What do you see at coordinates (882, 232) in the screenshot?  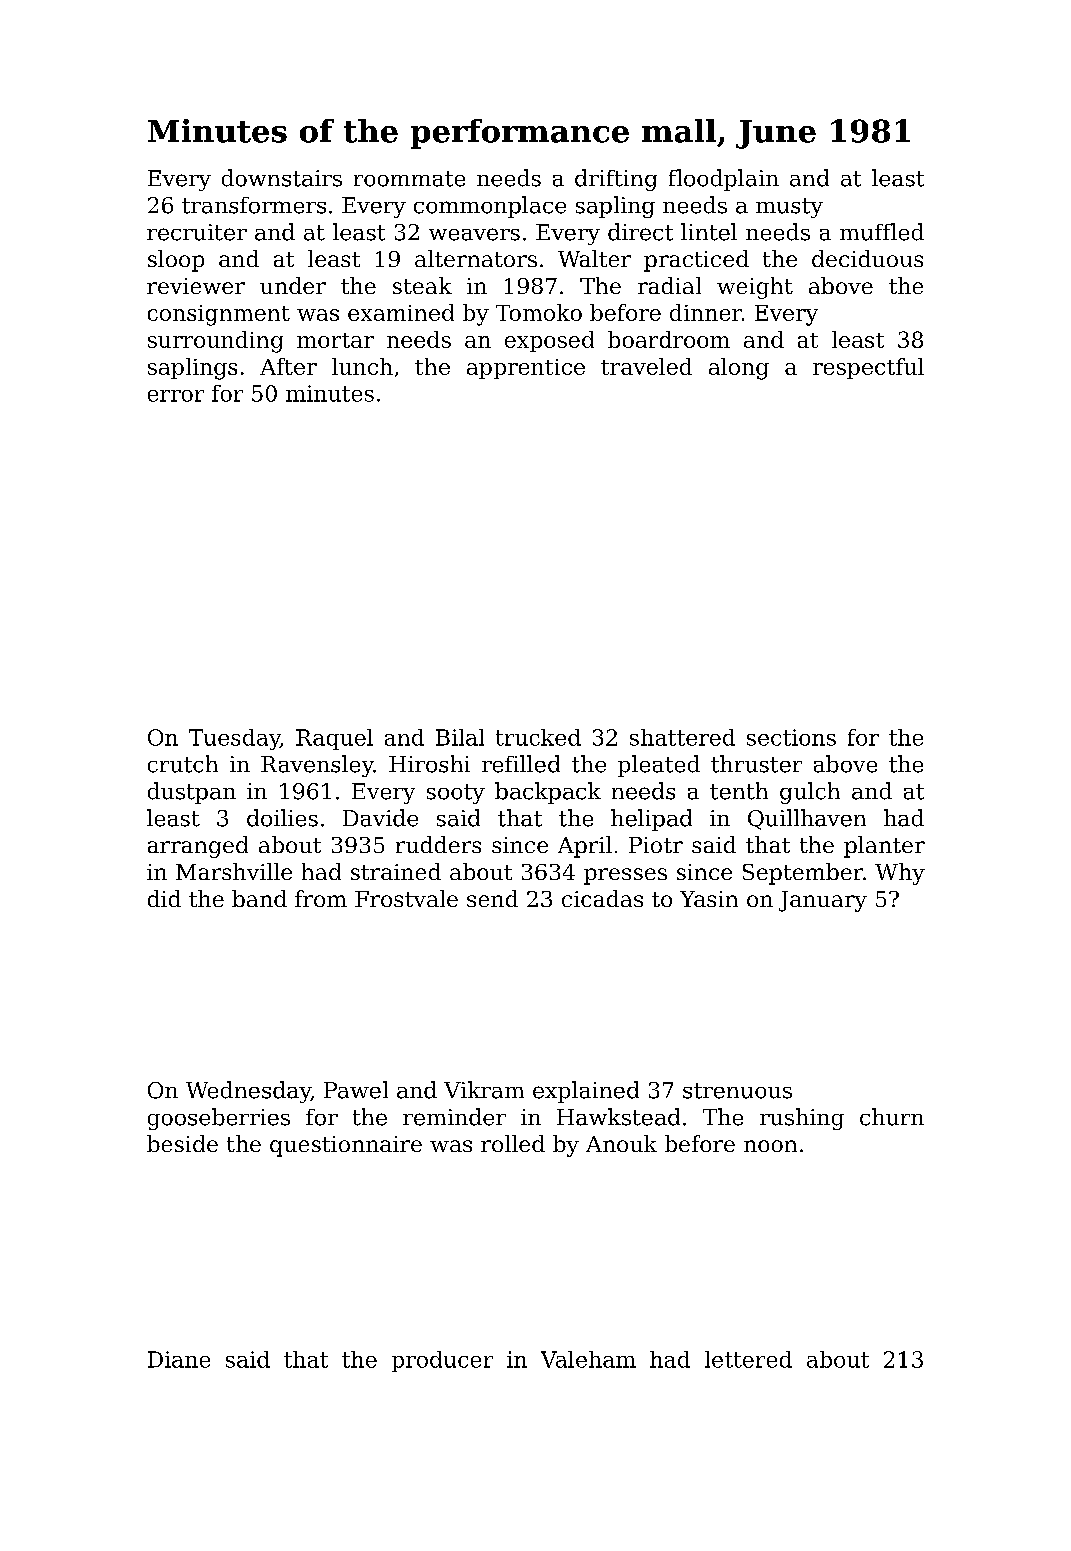 I see `muffled` at bounding box center [882, 232].
